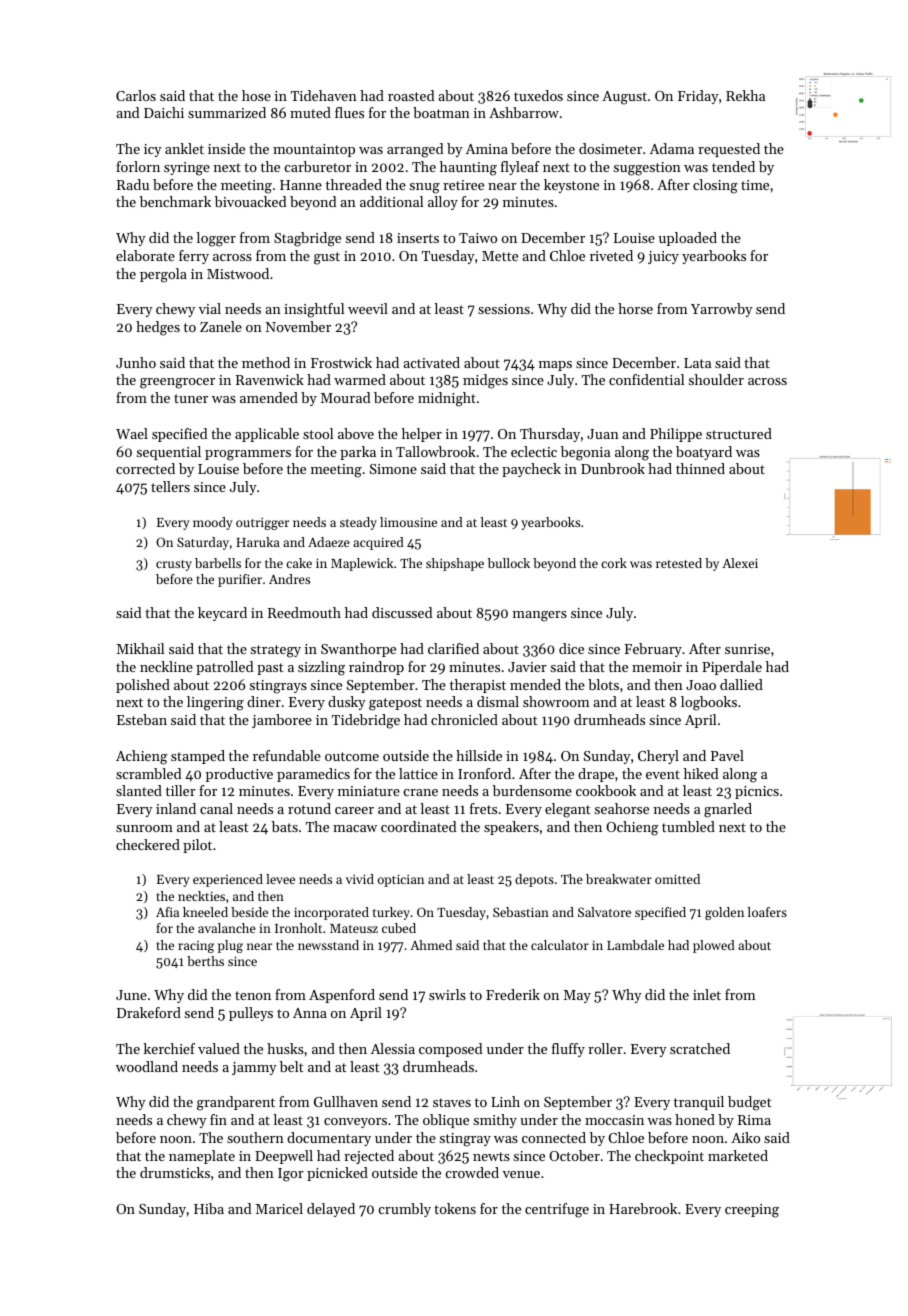  Describe the element at coordinates (498, 701) in the image. I see `dismal` at that location.
